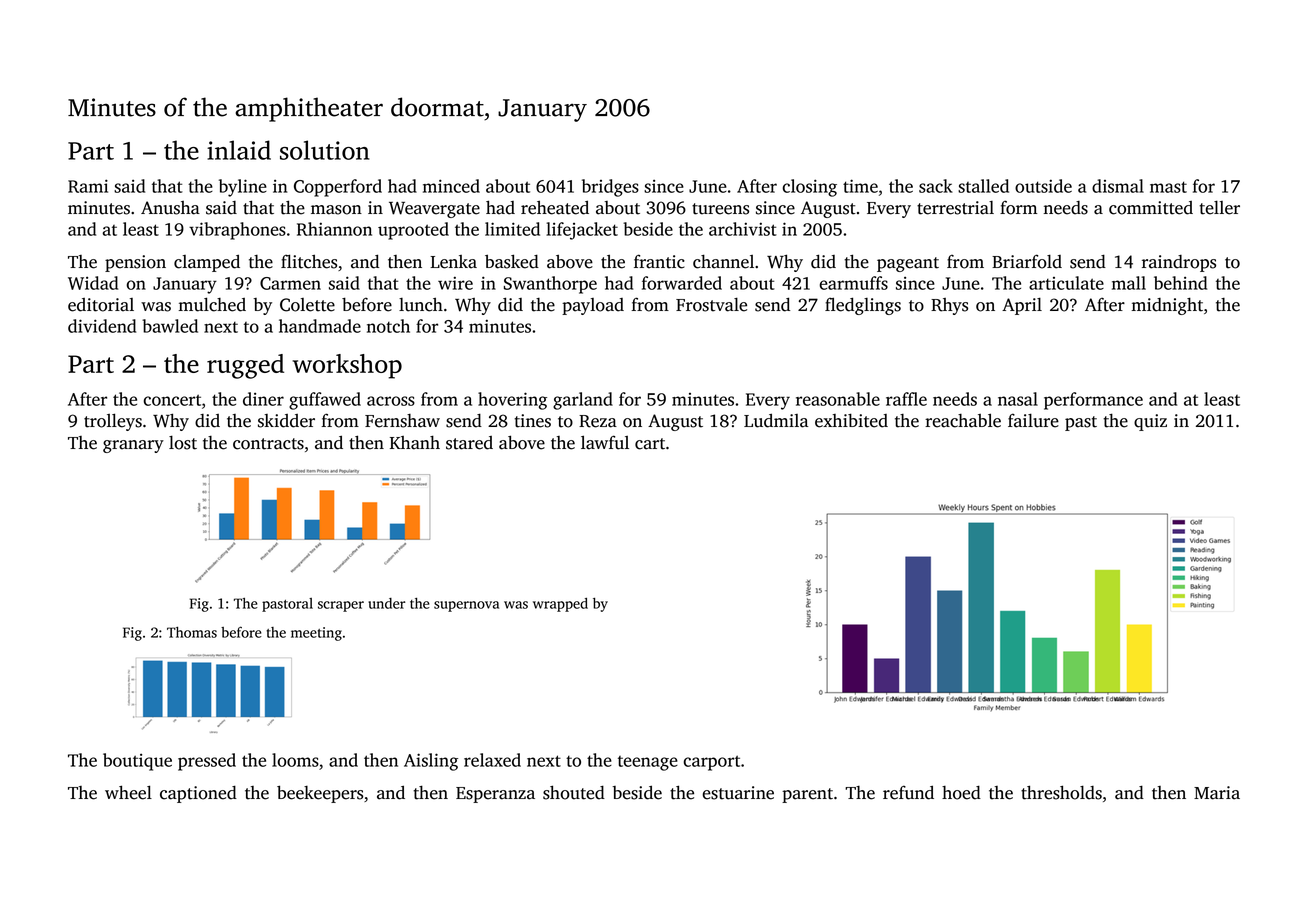  What do you see at coordinates (137, 762) in the screenshot?
I see `boutique` at bounding box center [137, 762].
